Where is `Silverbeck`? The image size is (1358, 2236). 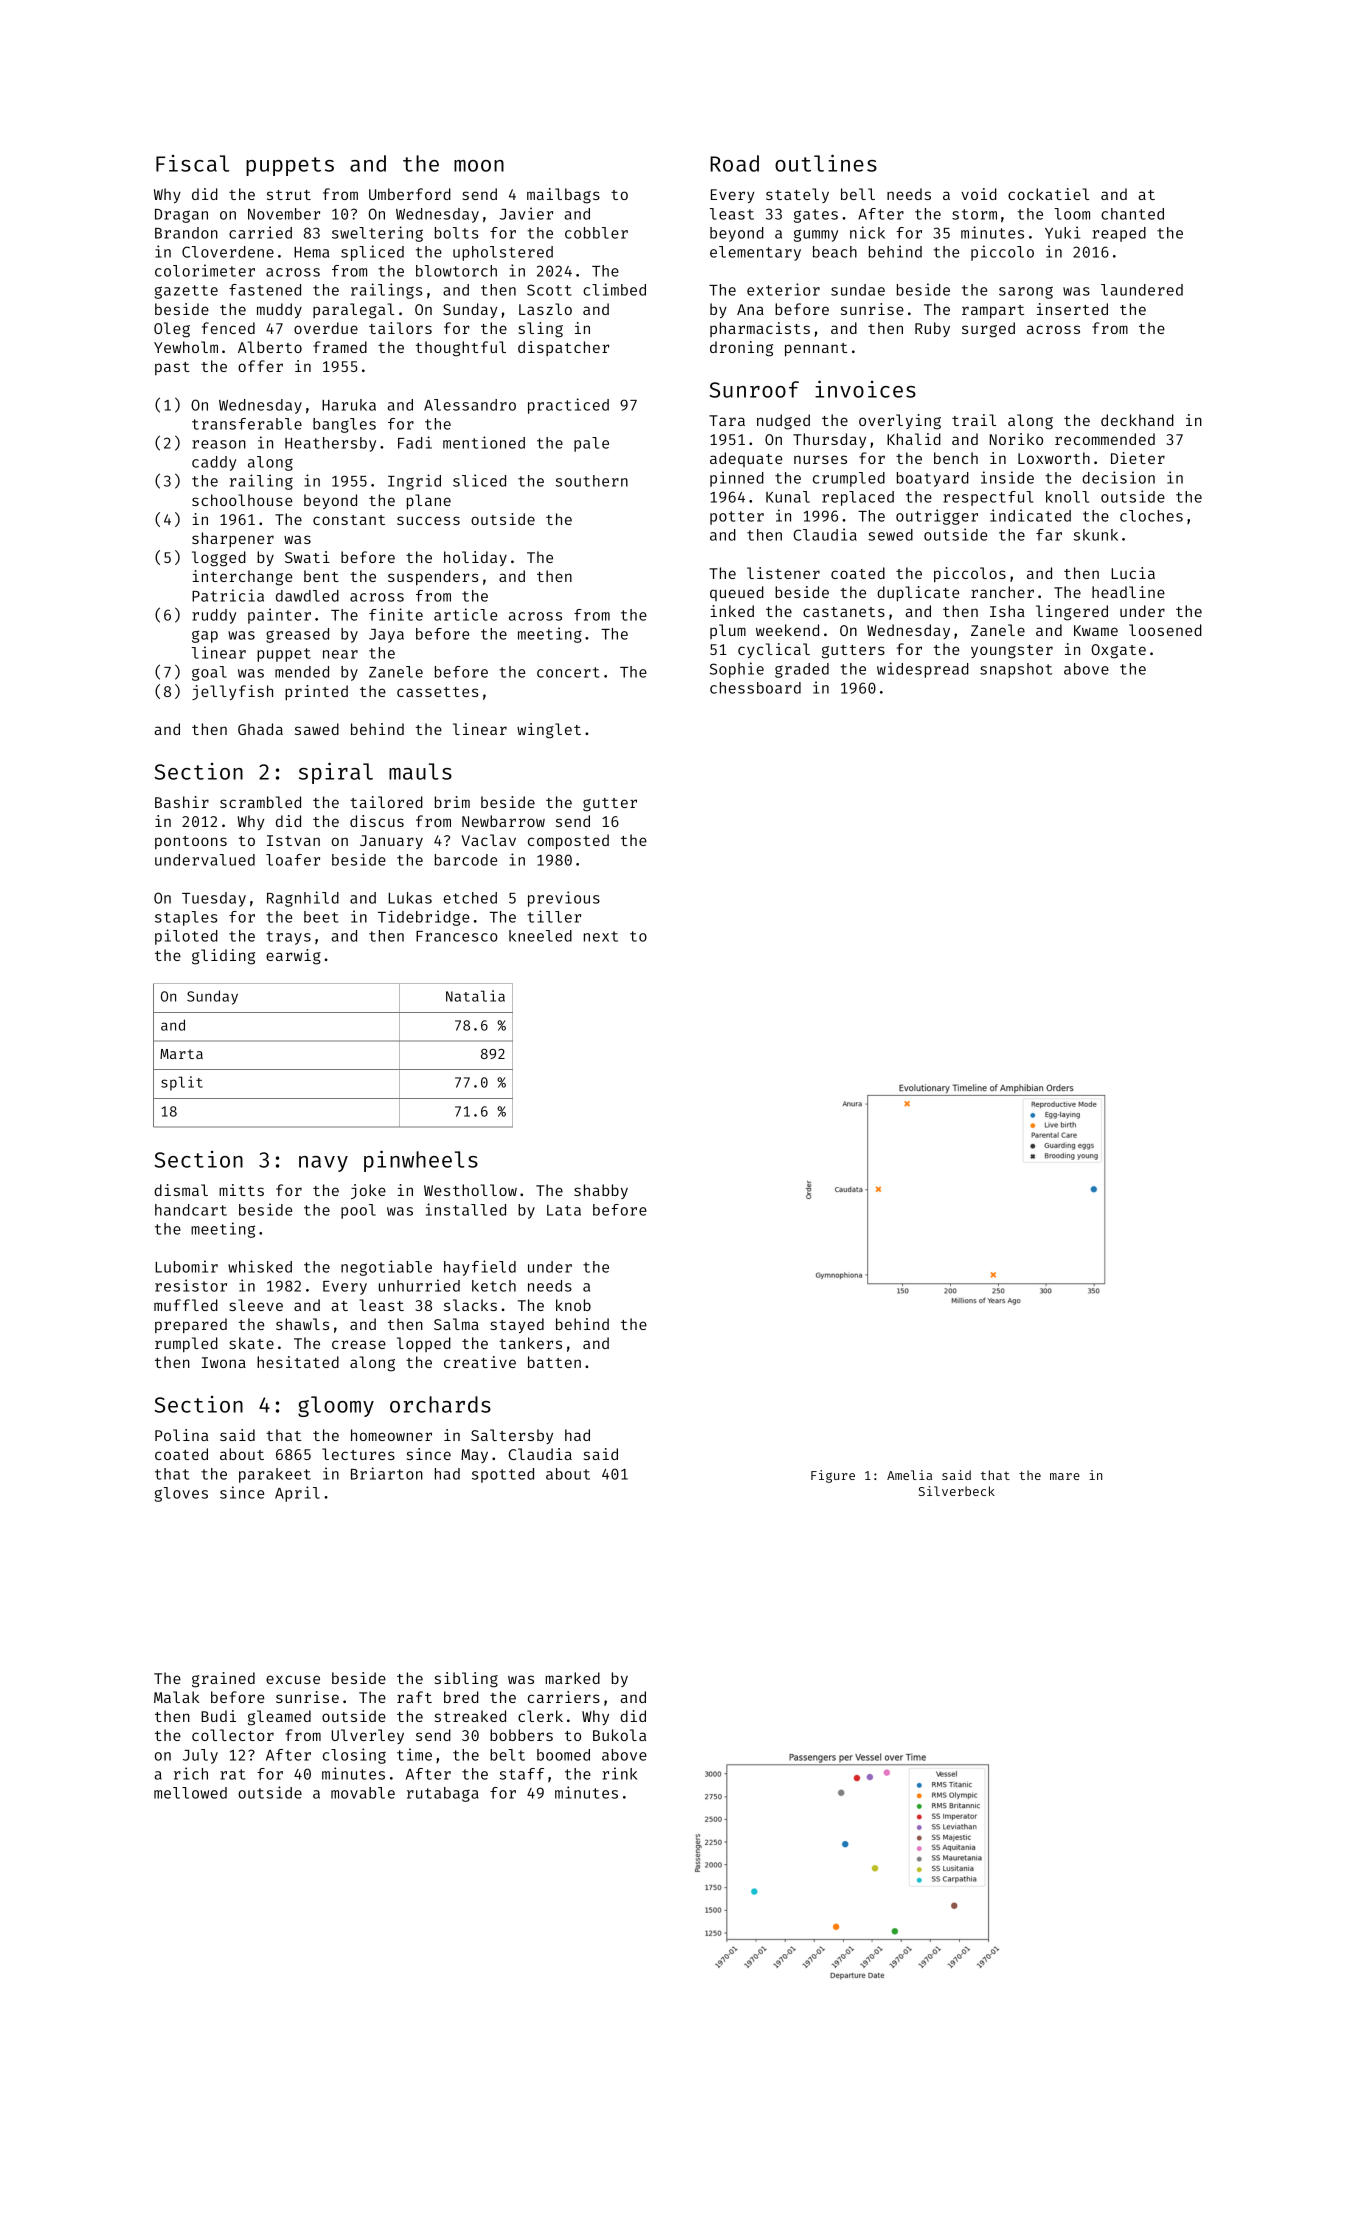
Silverbeck is located at coordinates (957, 1491).
